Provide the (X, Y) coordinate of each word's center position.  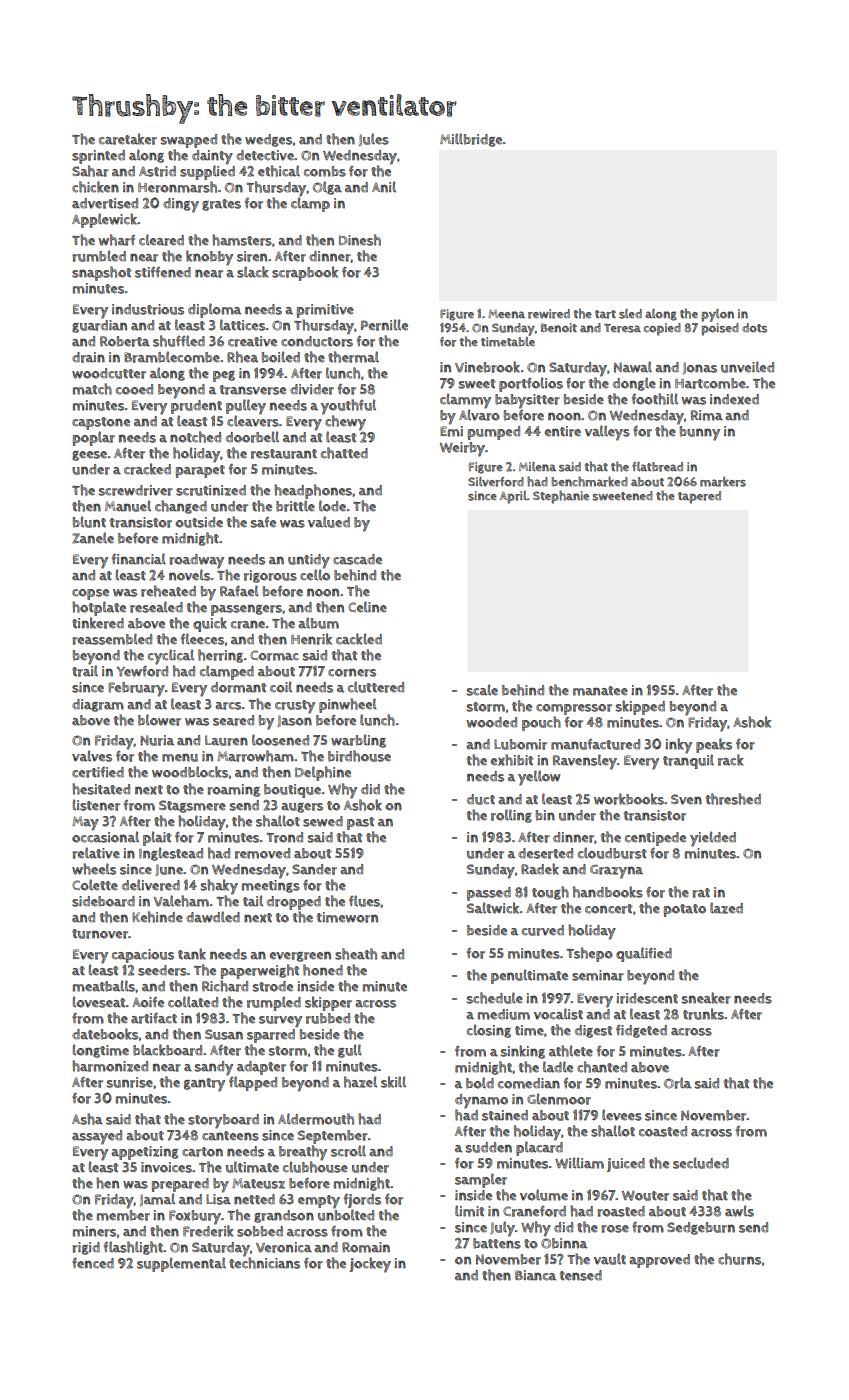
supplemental (181, 1264)
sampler (481, 1180)
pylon (717, 315)
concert (608, 909)
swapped (189, 141)
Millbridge (471, 140)
